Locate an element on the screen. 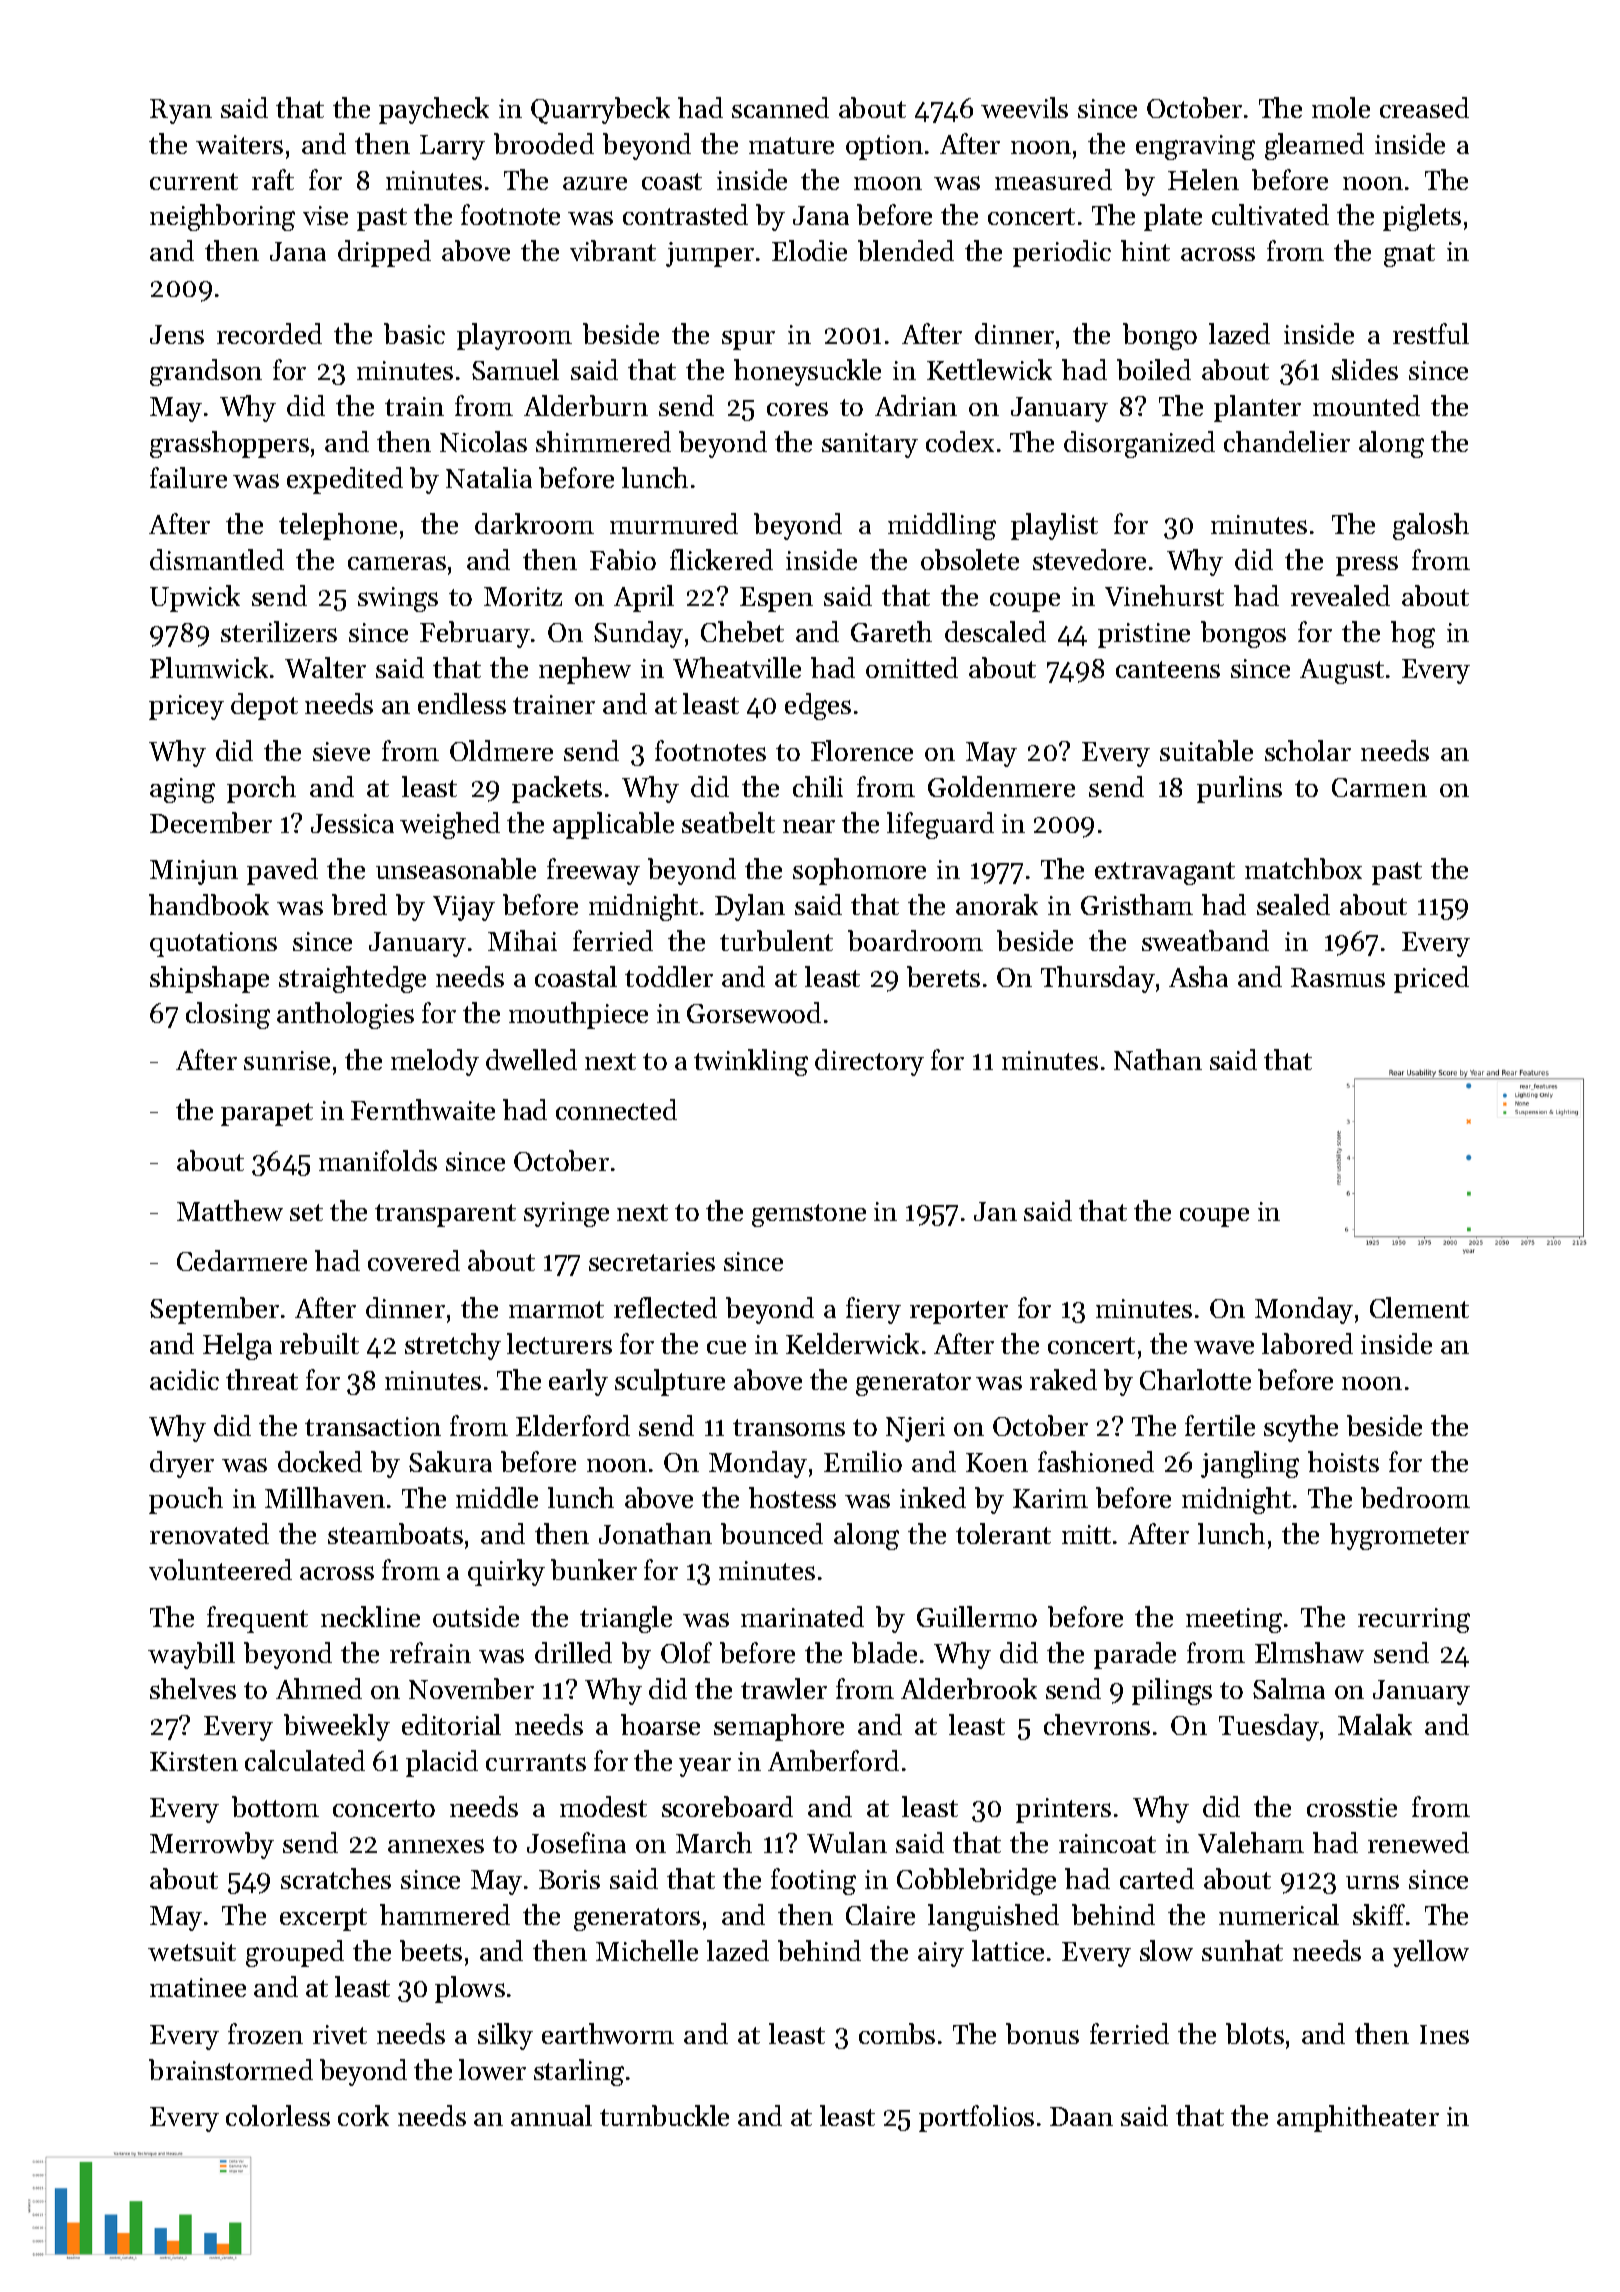 This screenshot has height=2292, width=1620. Wheatville is located at coordinates (737, 667).
